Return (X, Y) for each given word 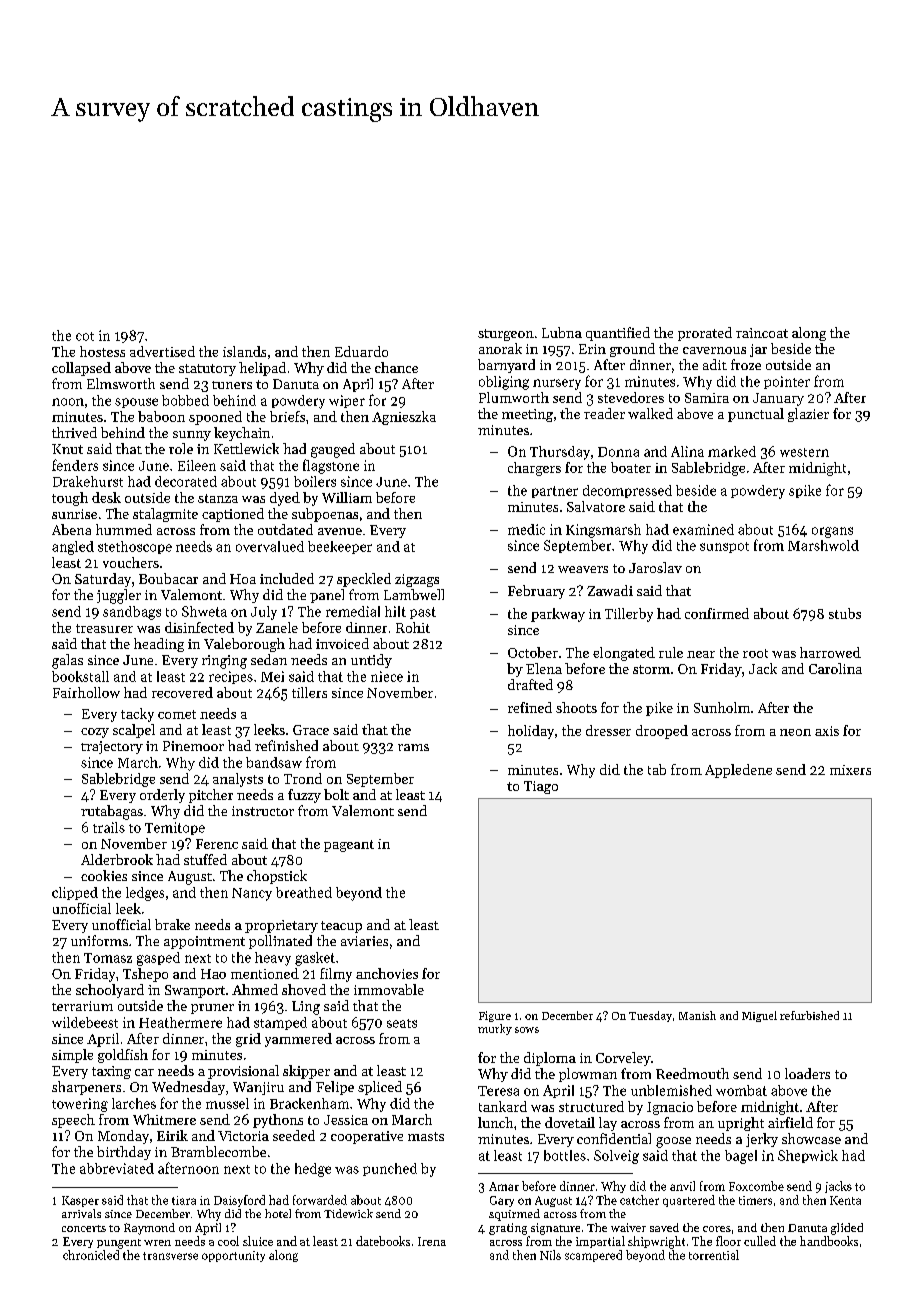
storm (651, 669)
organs (832, 532)
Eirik (172, 1135)
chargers (534, 469)
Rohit (413, 627)
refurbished (809, 1015)
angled (73, 548)
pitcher (211, 796)
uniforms (99, 940)
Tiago (541, 787)
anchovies (387, 973)
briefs (287, 416)
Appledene (738, 771)
